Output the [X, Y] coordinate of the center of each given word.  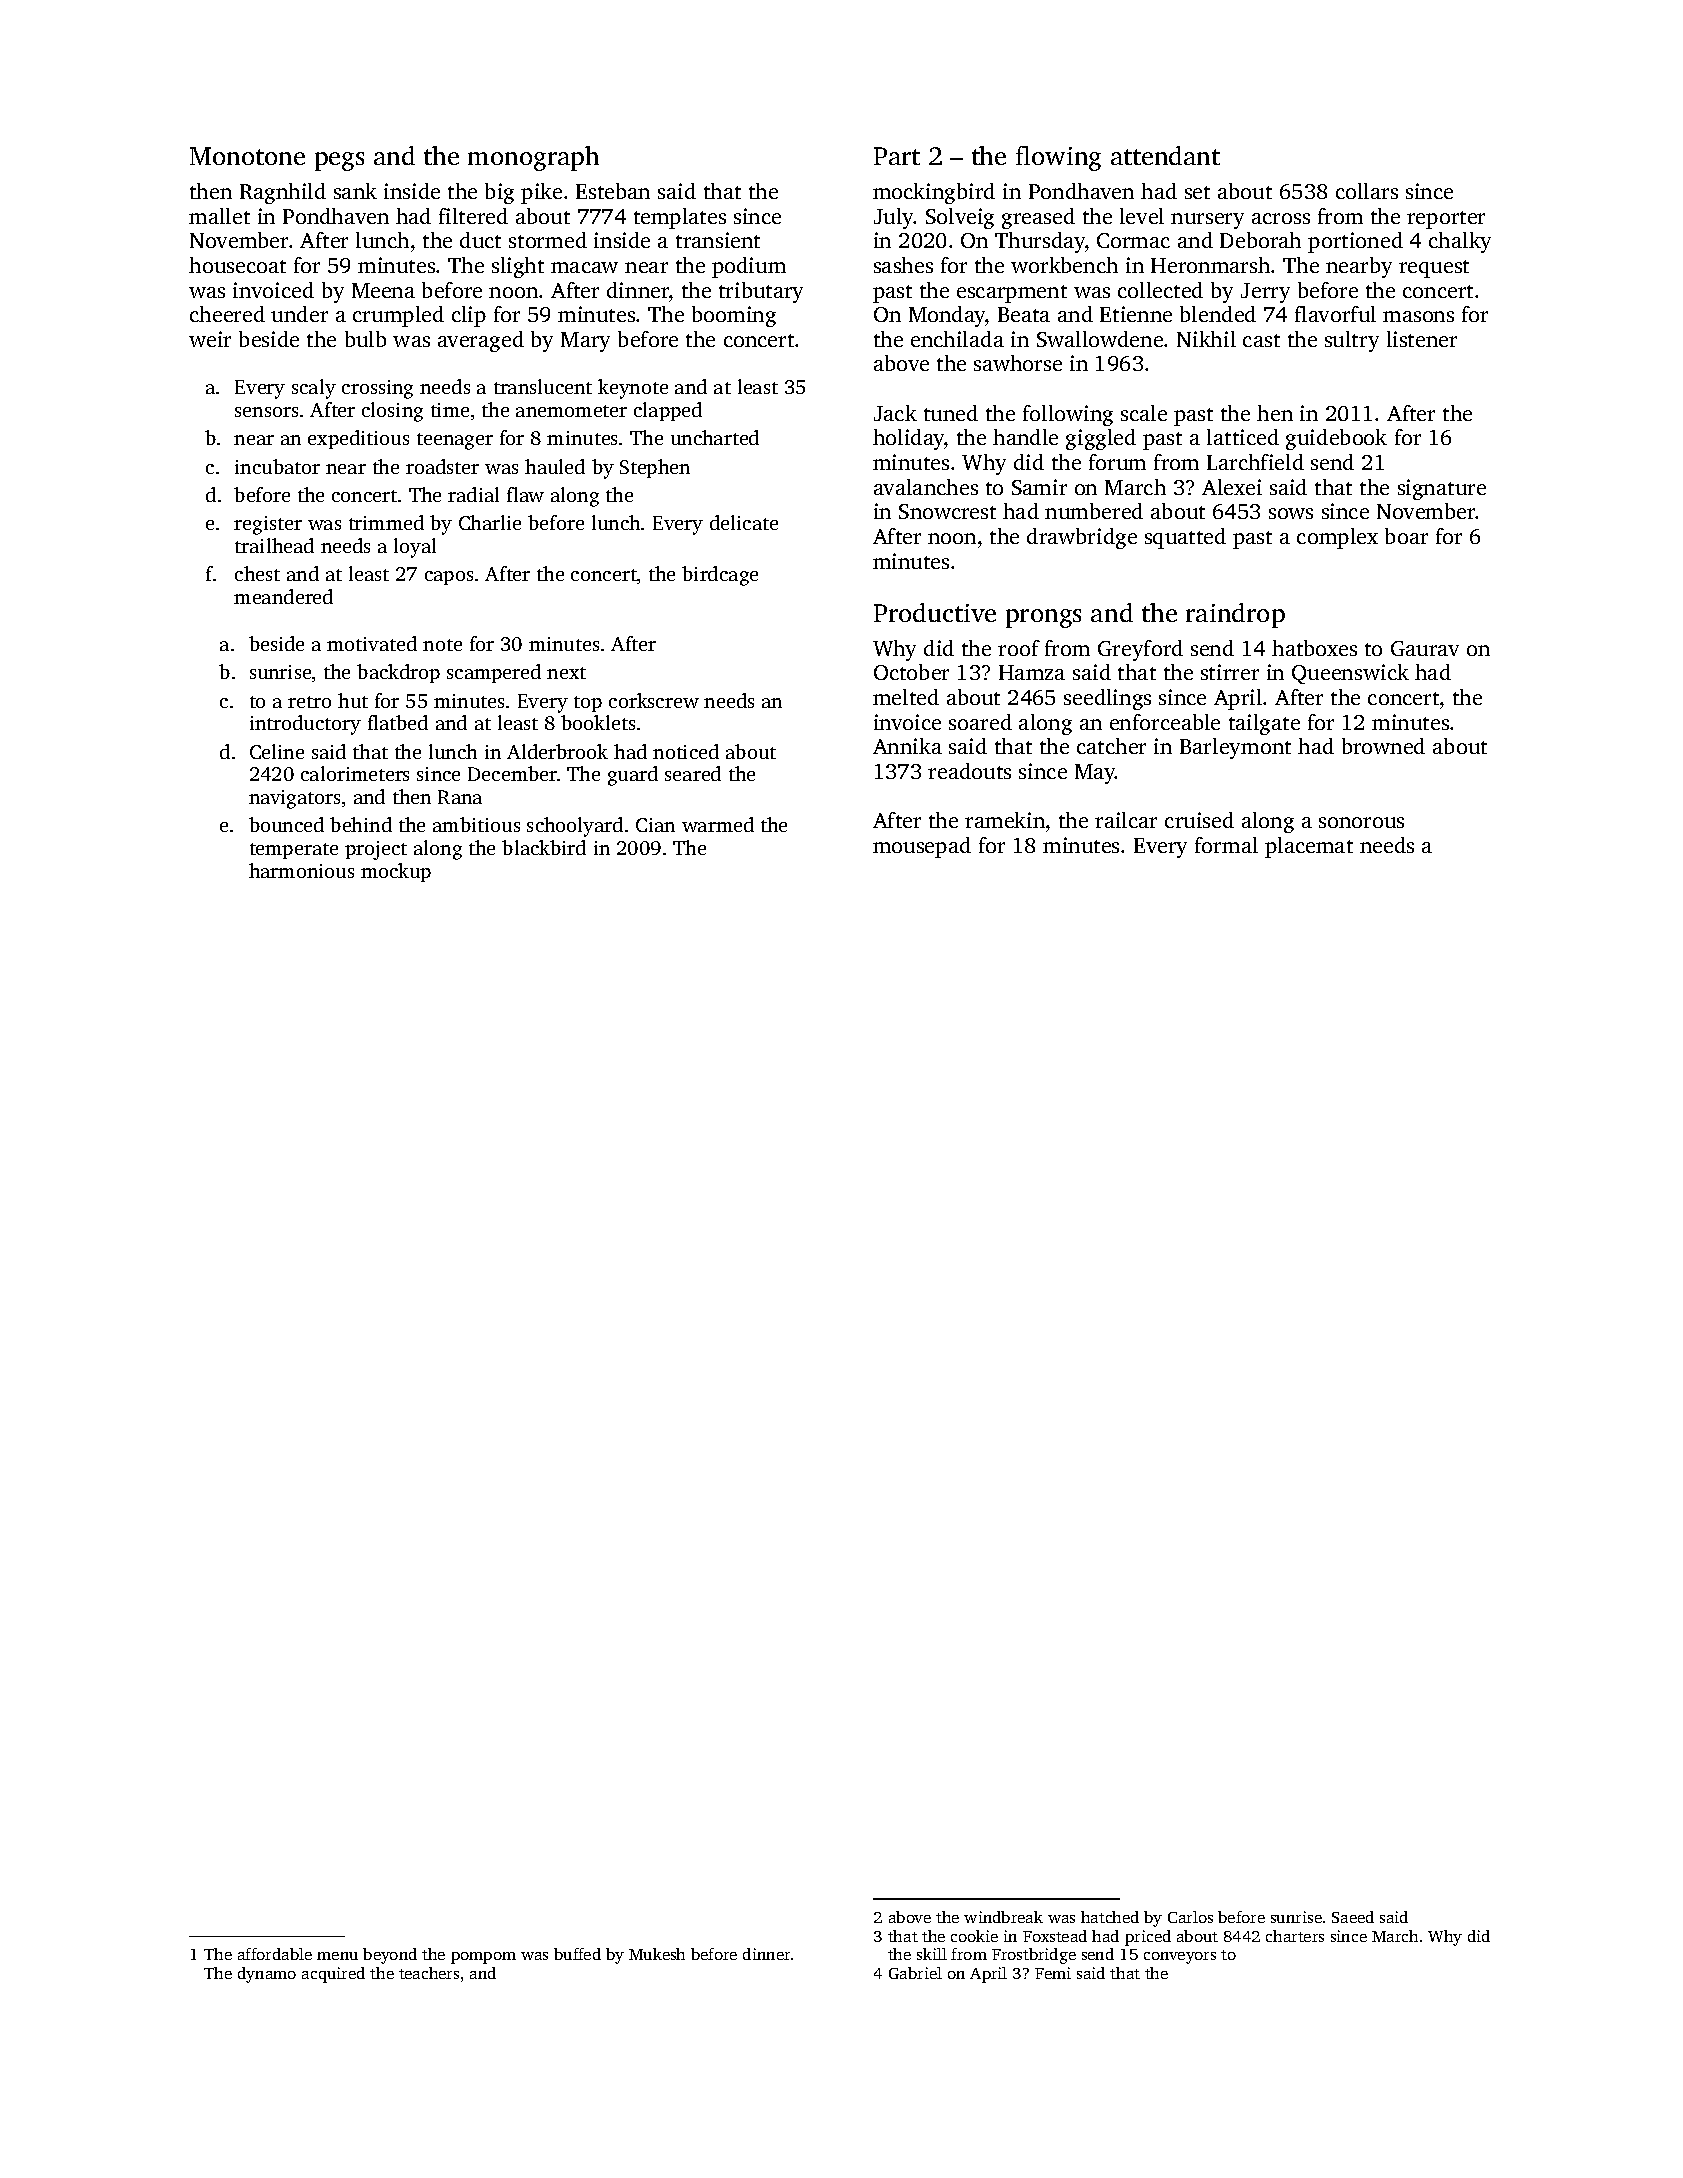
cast [1261, 340]
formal [1226, 845]
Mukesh [657, 1954]
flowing [1058, 158]
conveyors [1180, 1958]
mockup [396, 872]
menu [337, 1956]
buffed [577, 1954]
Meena [383, 290]
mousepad [922, 847]
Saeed [1353, 1917]
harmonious [301, 870]
